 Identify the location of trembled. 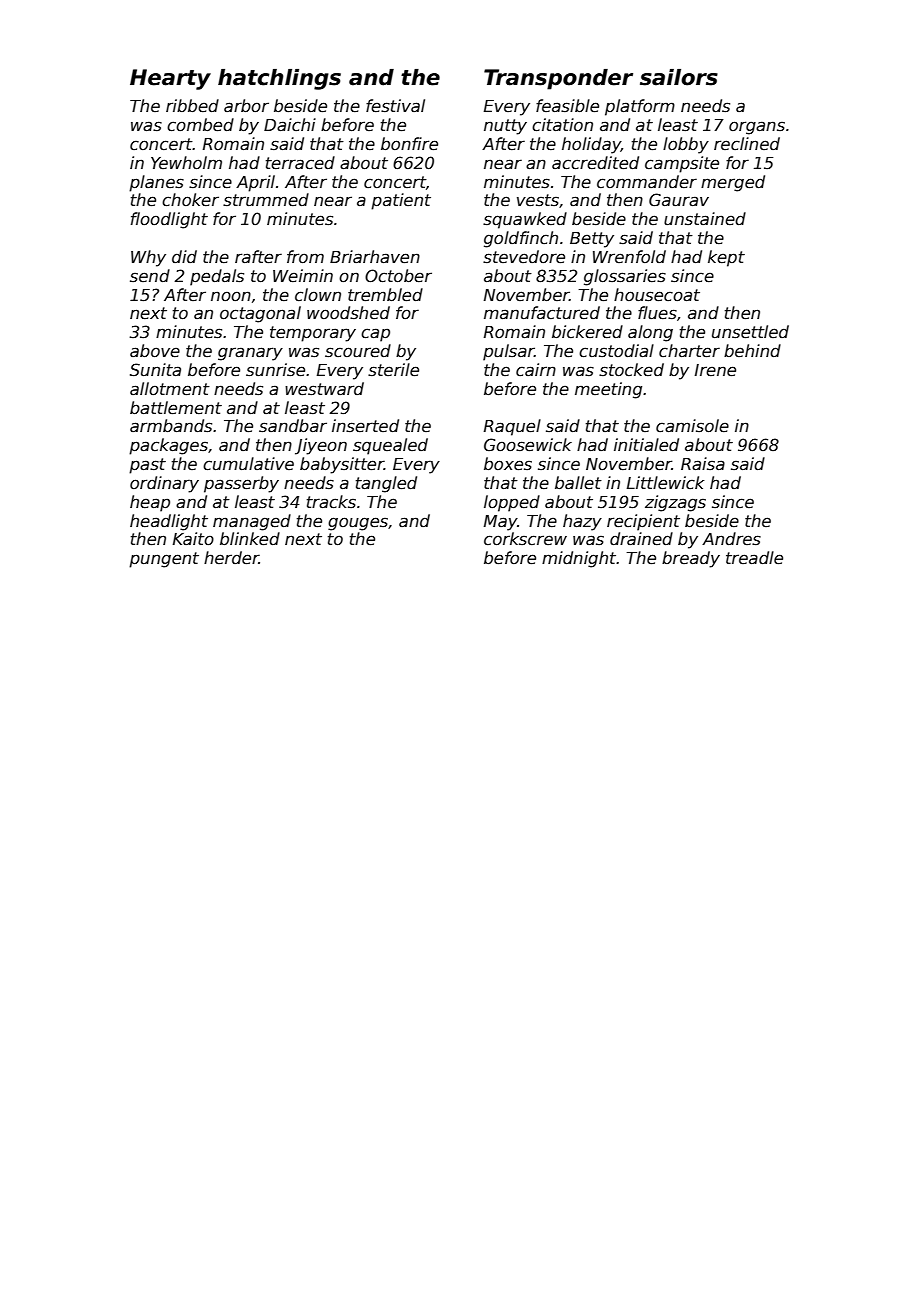
(385, 295).
